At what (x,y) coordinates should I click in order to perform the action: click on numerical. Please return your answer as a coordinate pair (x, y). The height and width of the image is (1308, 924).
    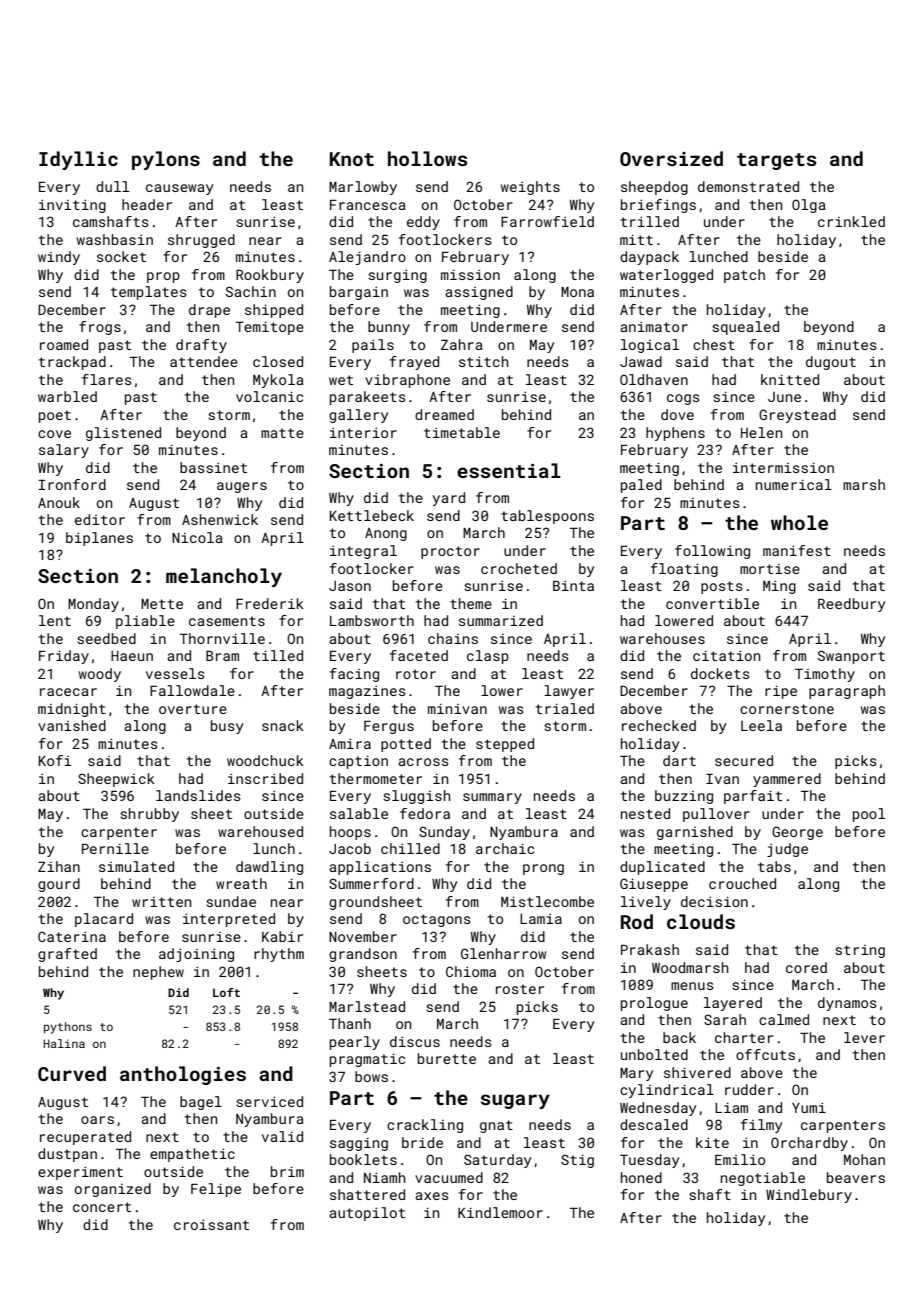
    Looking at the image, I should click on (794, 484).
